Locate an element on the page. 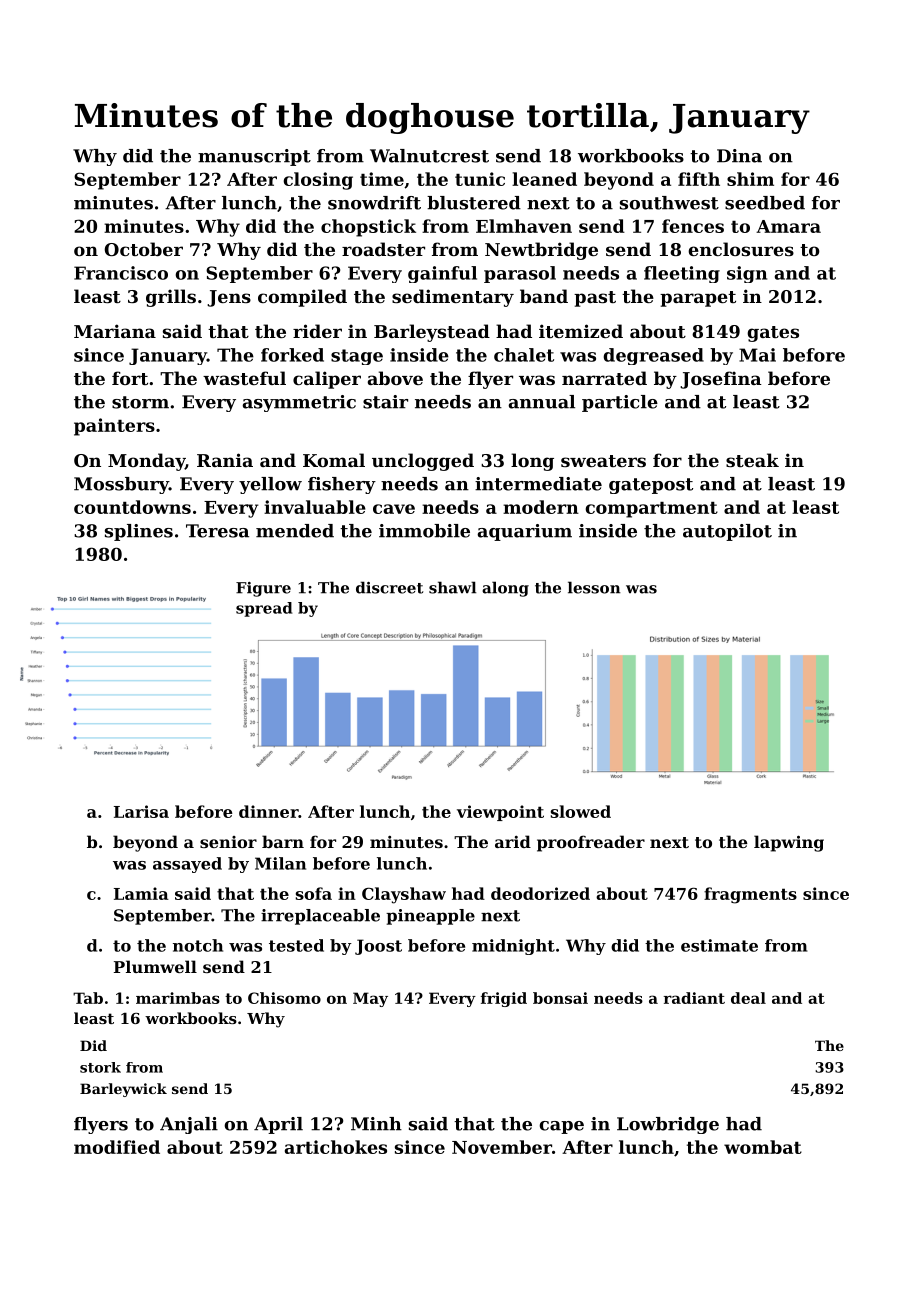 This document has height=1314, width=924. wombat is located at coordinates (763, 1147).
